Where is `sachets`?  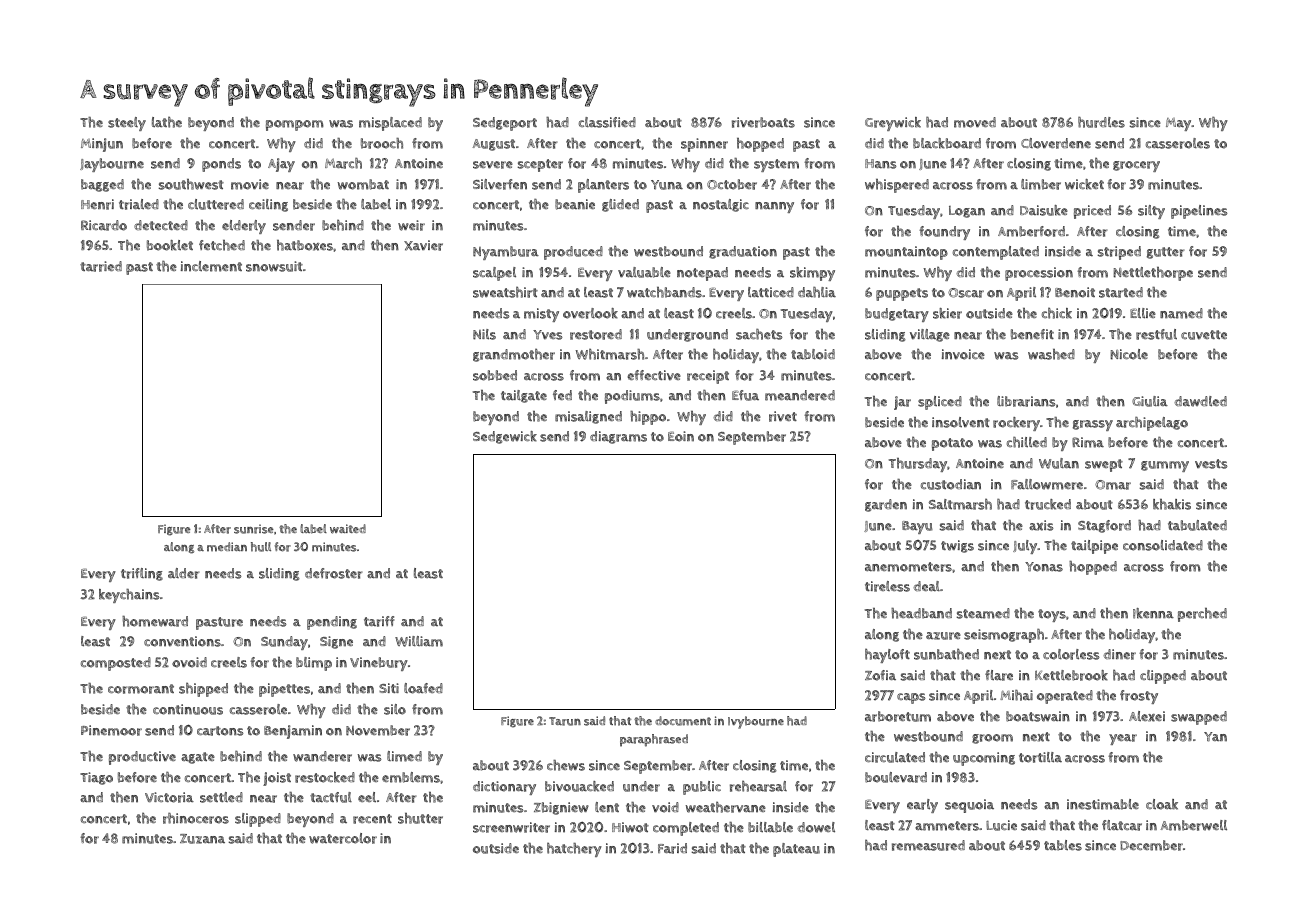 sachets is located at coordinates (759, 334).
